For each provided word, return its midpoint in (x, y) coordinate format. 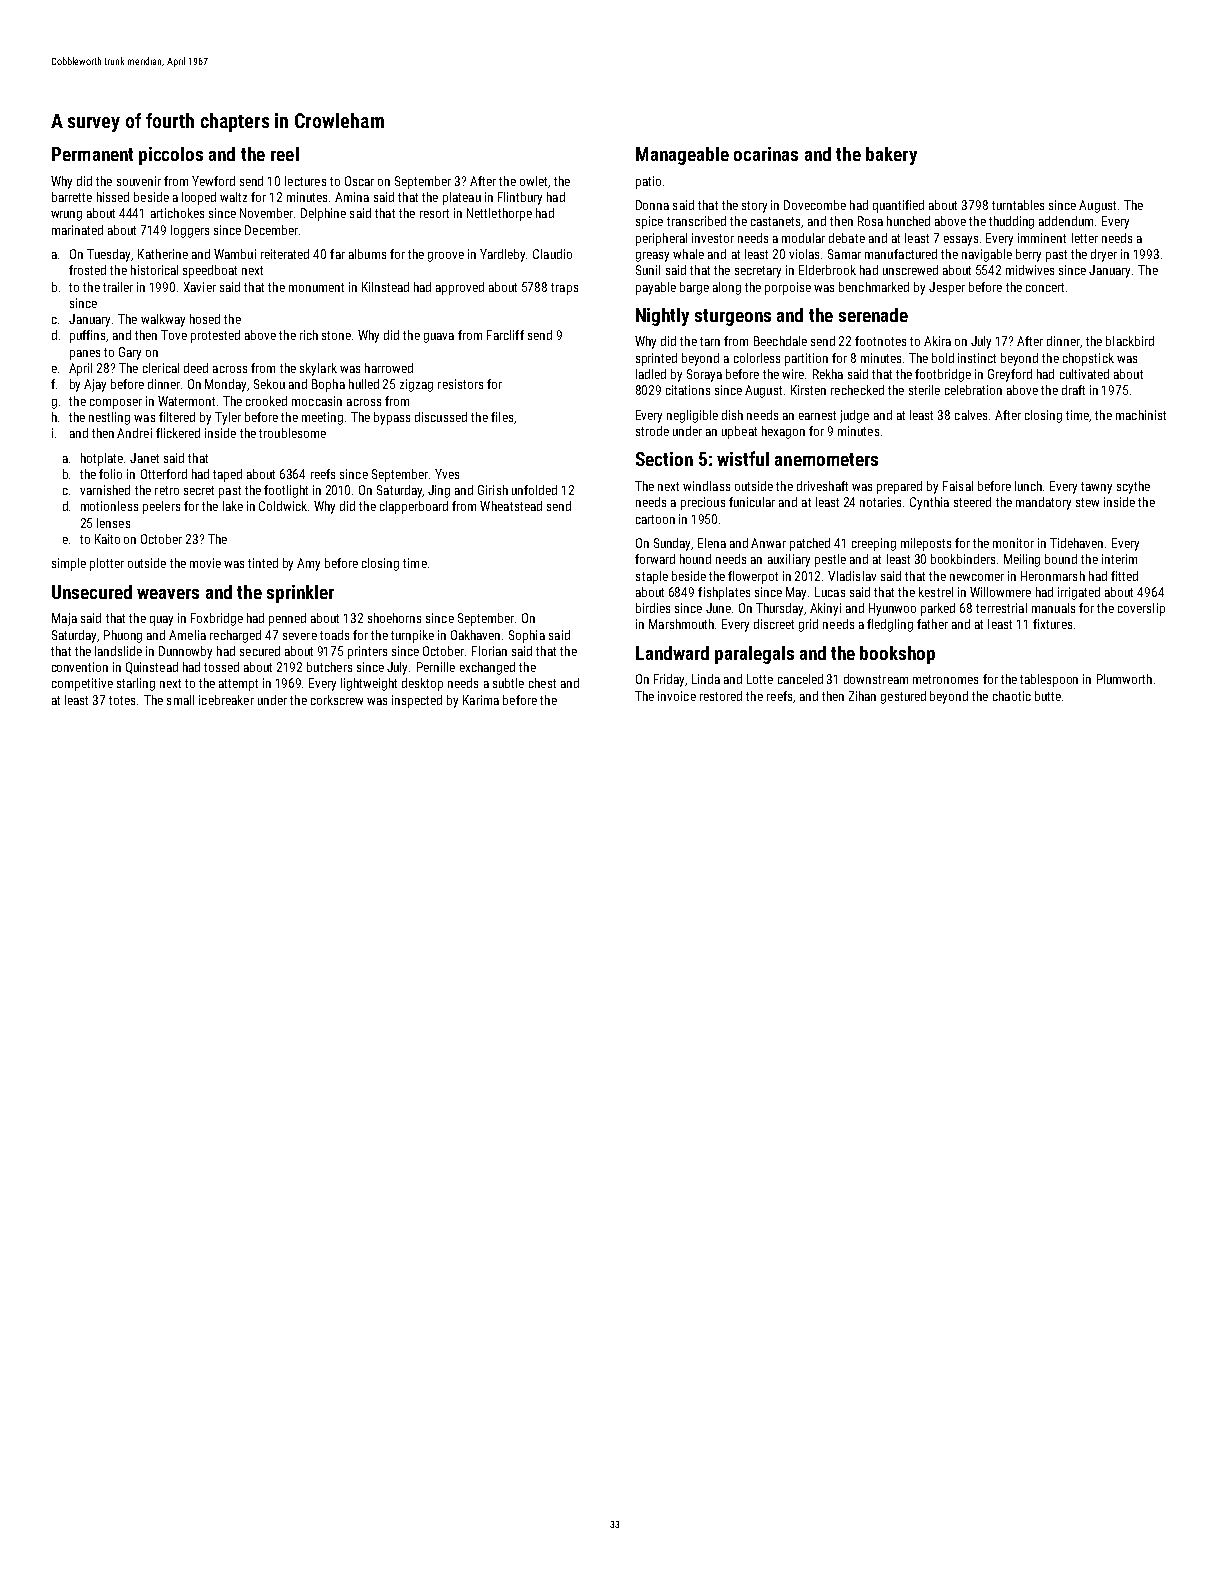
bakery (891, 156)
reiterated (285, 254)
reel (285, 154)
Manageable (682, 156)
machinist (1141, 415)
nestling (109, 418)
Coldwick (283, 506)
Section (664, 459)
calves (971, 415)
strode (652, 431)
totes (122, 700)
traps (564, 289)
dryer (1104, 255)
